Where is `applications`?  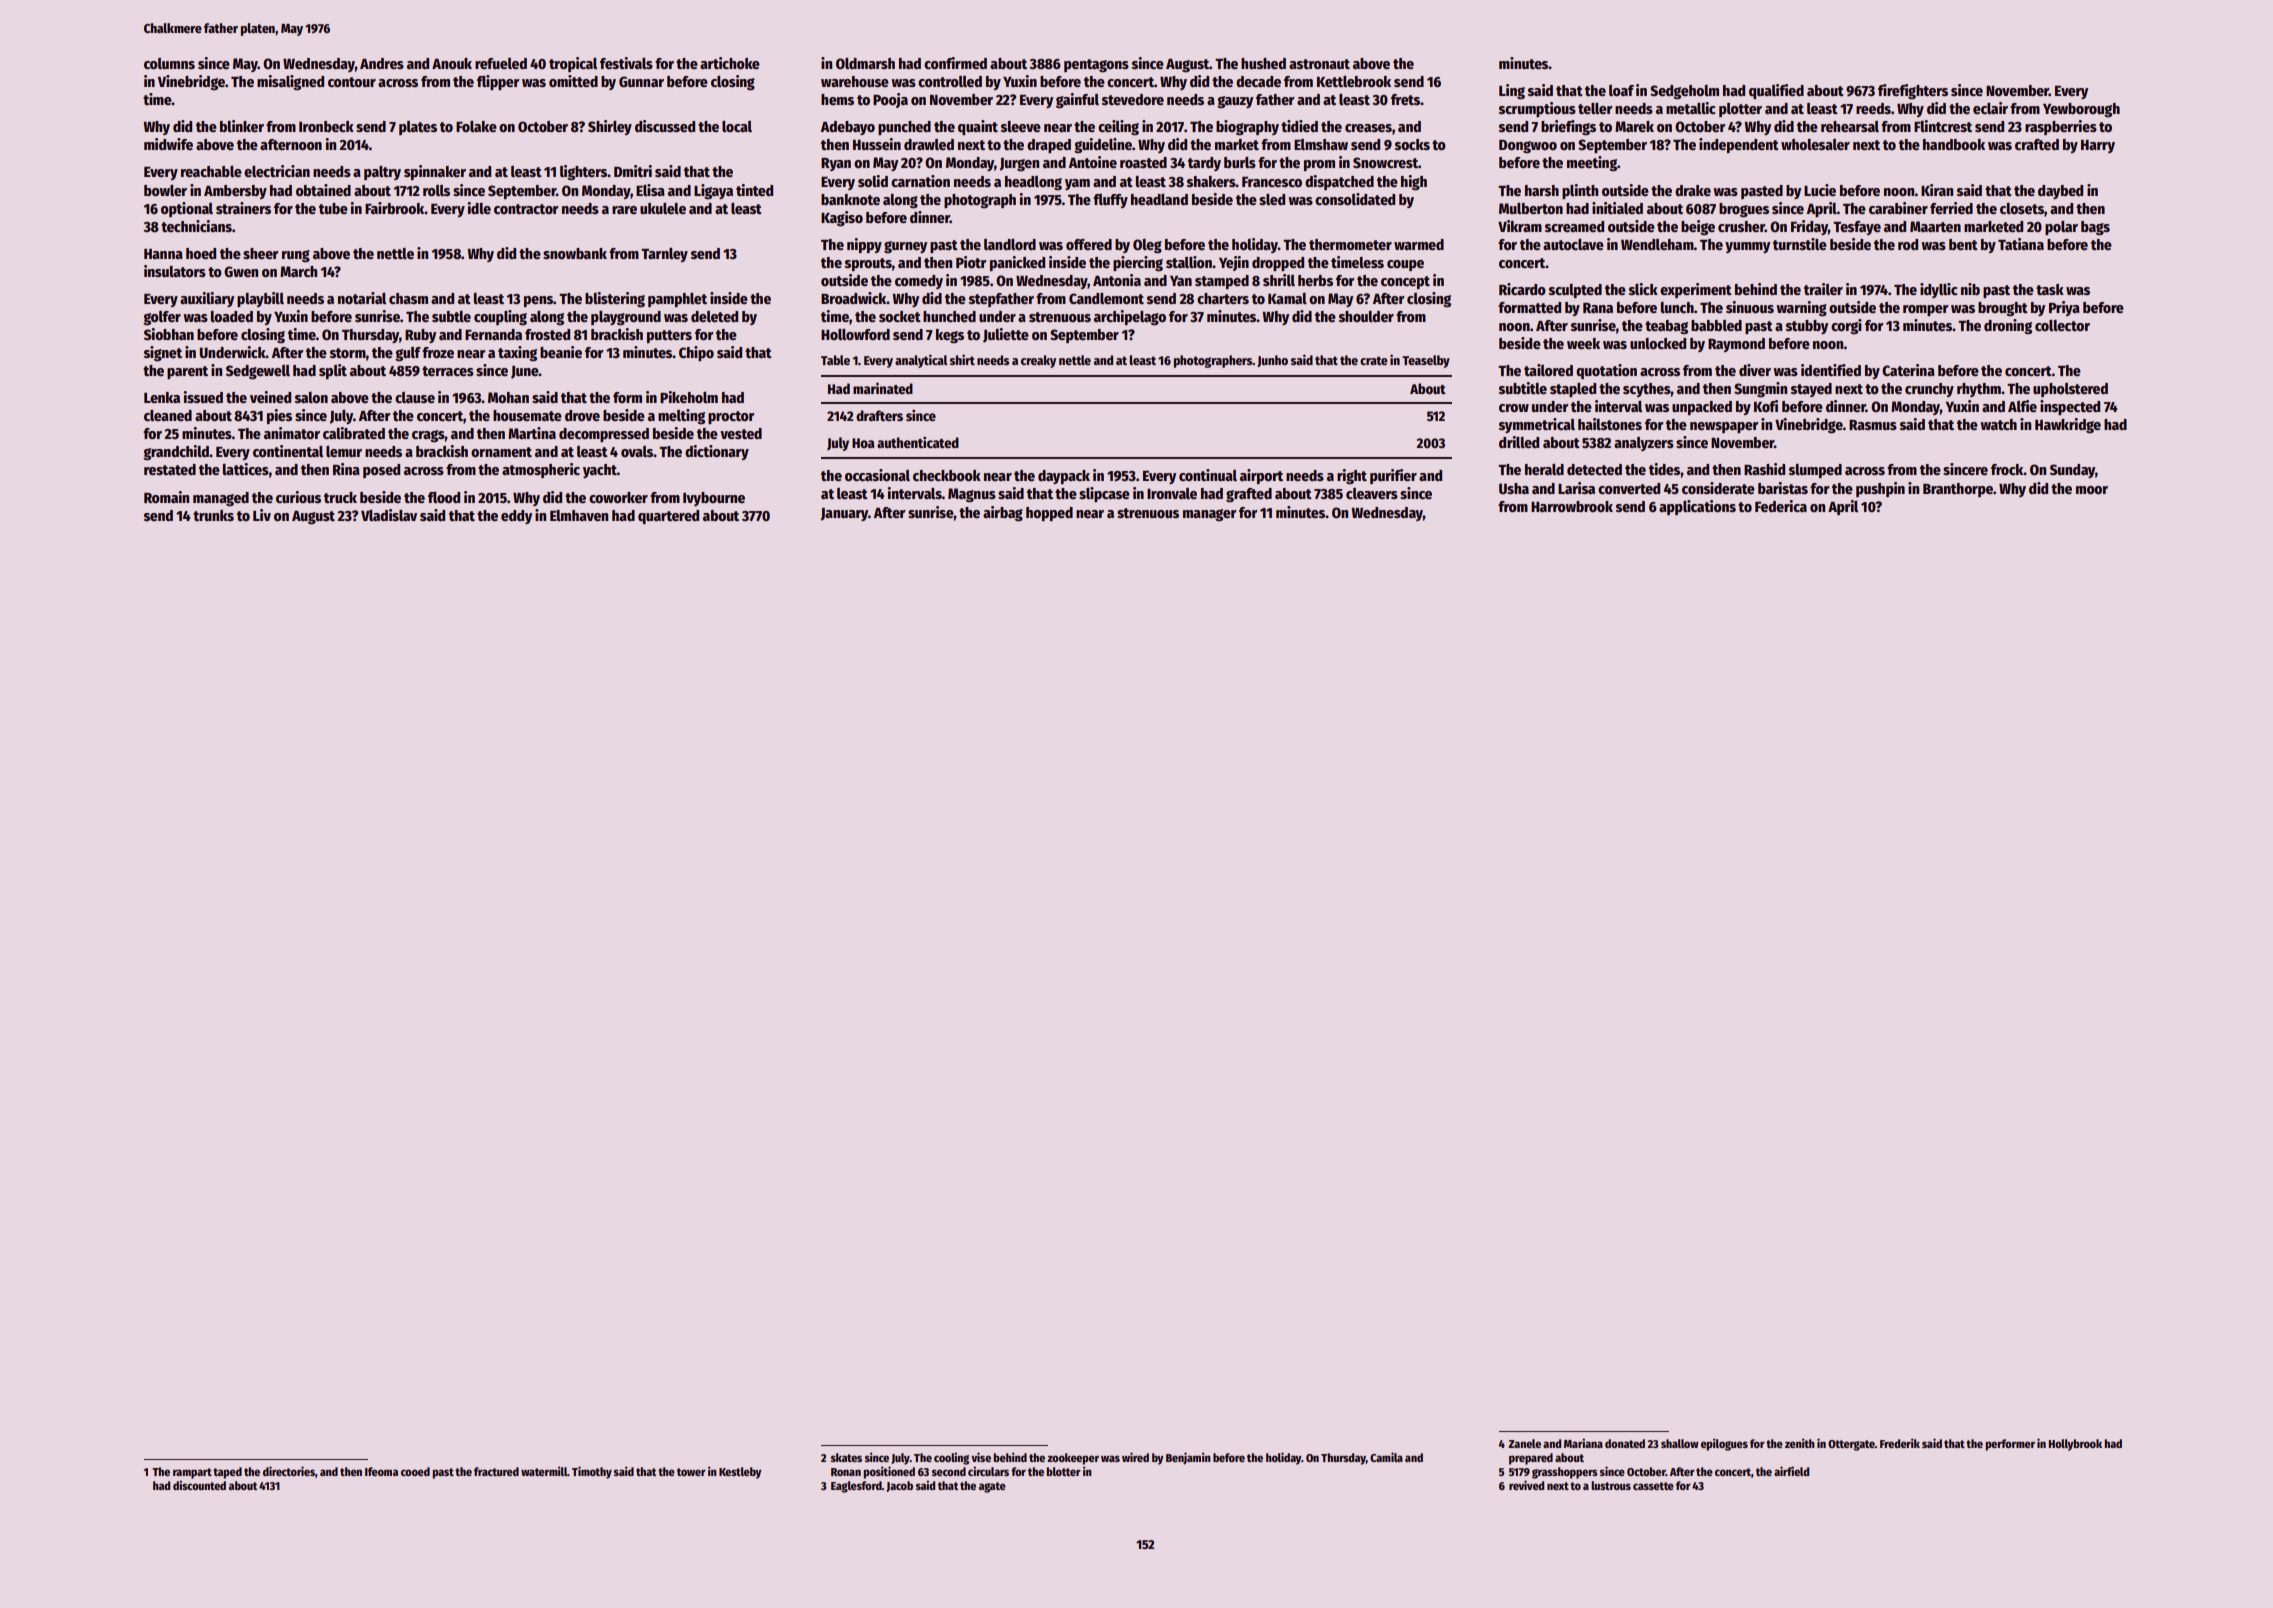 applications is located at coordinates (1697, 507).
